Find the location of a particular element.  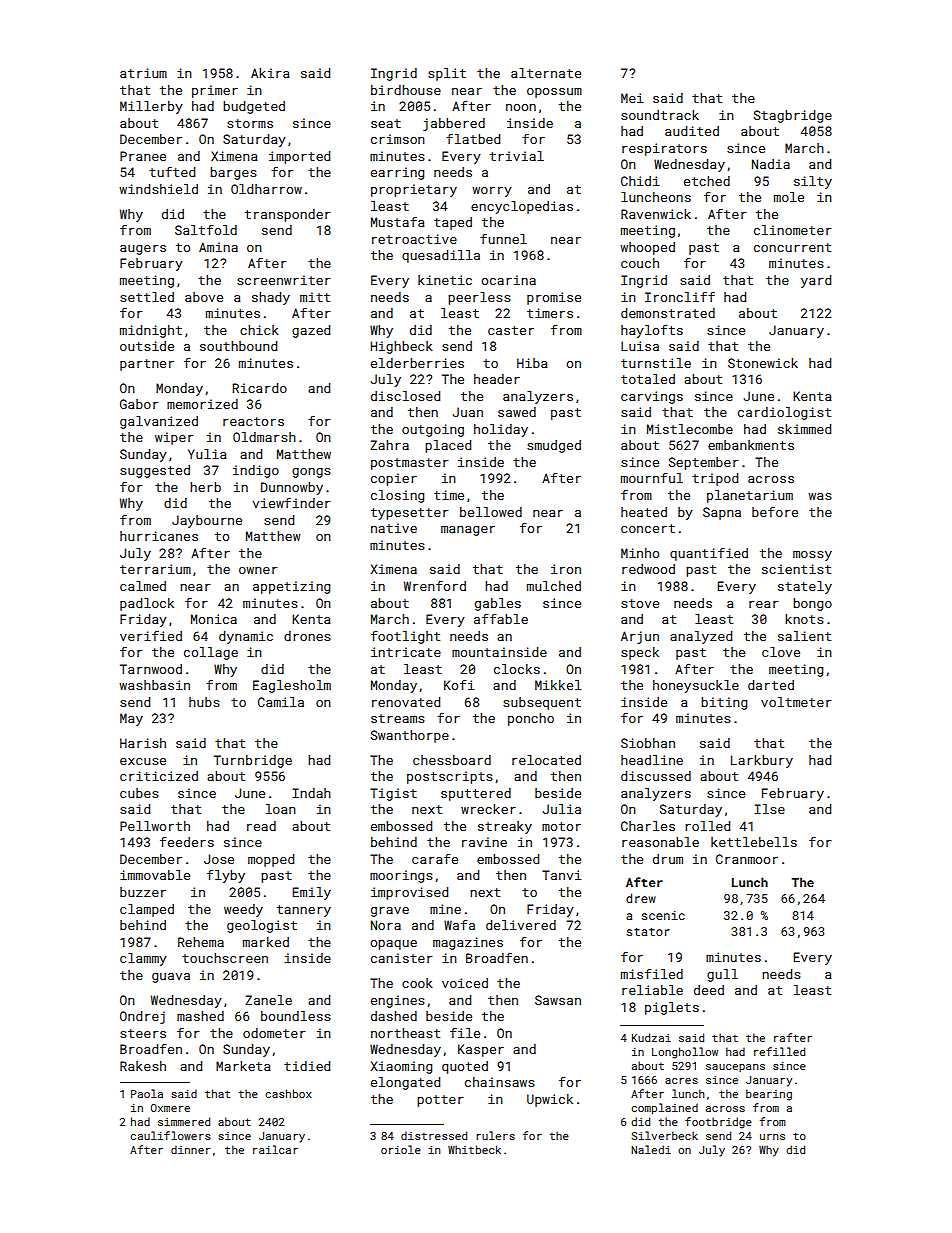

worry is located at coordinates (492, 192).
